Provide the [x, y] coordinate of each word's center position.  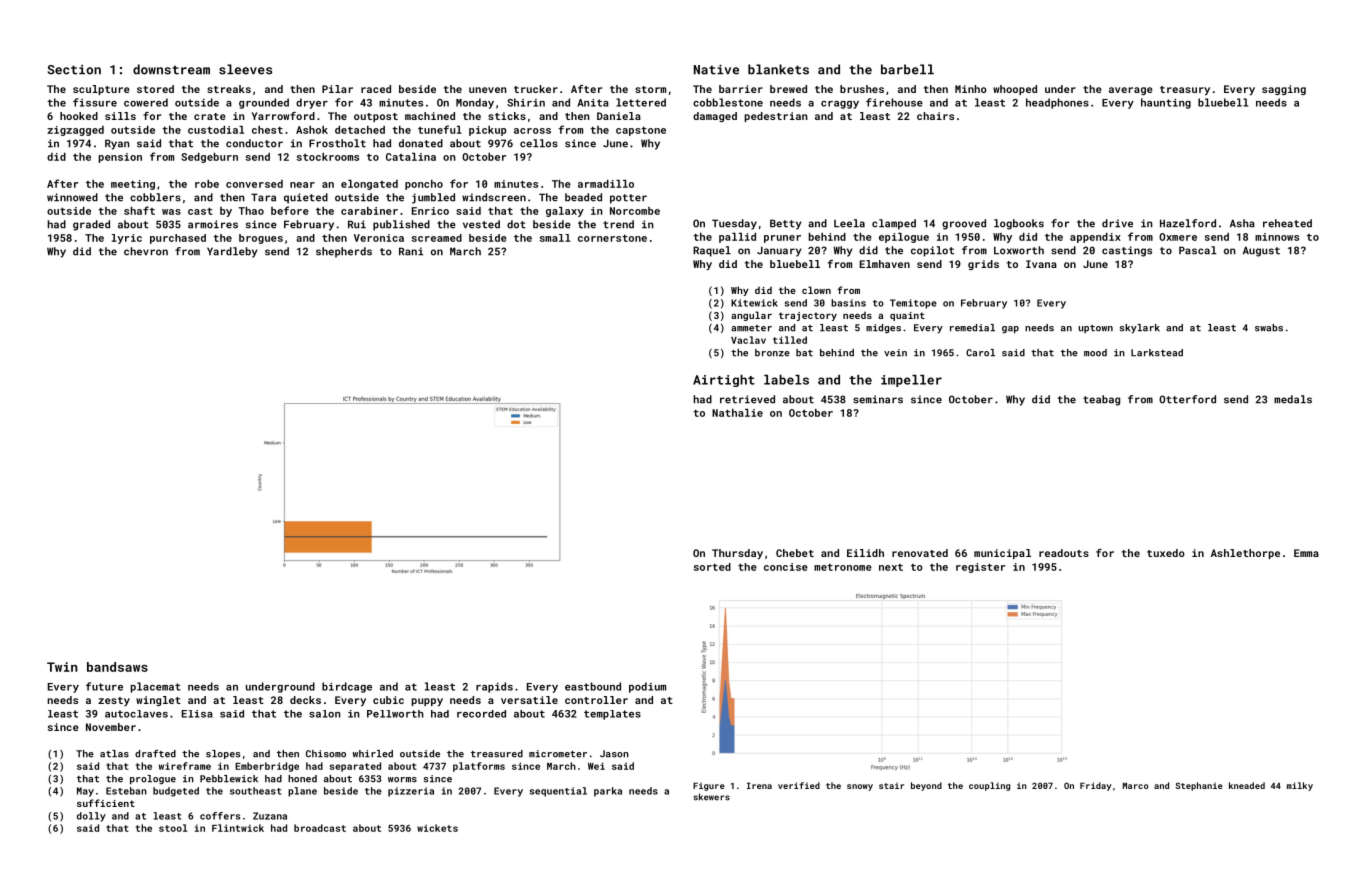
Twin [62, 667]
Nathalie [737, 413]
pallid [737, 238]
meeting [133, 185]
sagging [1284, 90]
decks [305, 700]
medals [1293, 399]
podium [647, 687]
